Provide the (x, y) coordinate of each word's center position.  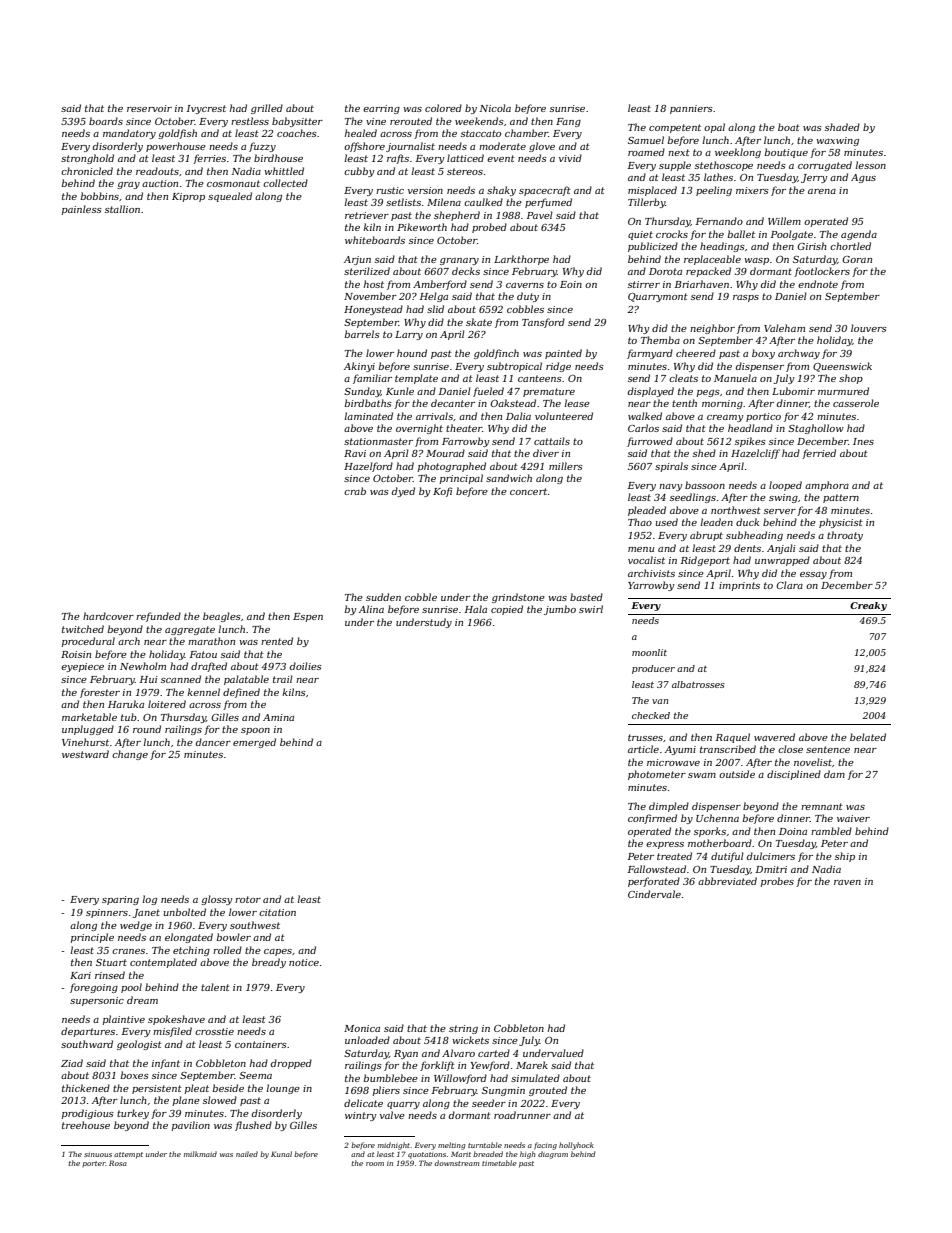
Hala (476, 609)
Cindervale (654, 894)
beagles (222, 617)
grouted (548, 1091)
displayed (651, 392)
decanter (453, 403)
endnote (818, 284)
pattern (841, 498)
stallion (122, 209)
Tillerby (646, 203)
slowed (220, 1100)
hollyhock (576, 1146)
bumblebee (391, 1078)
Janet (146, 913)
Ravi (355, 453)
